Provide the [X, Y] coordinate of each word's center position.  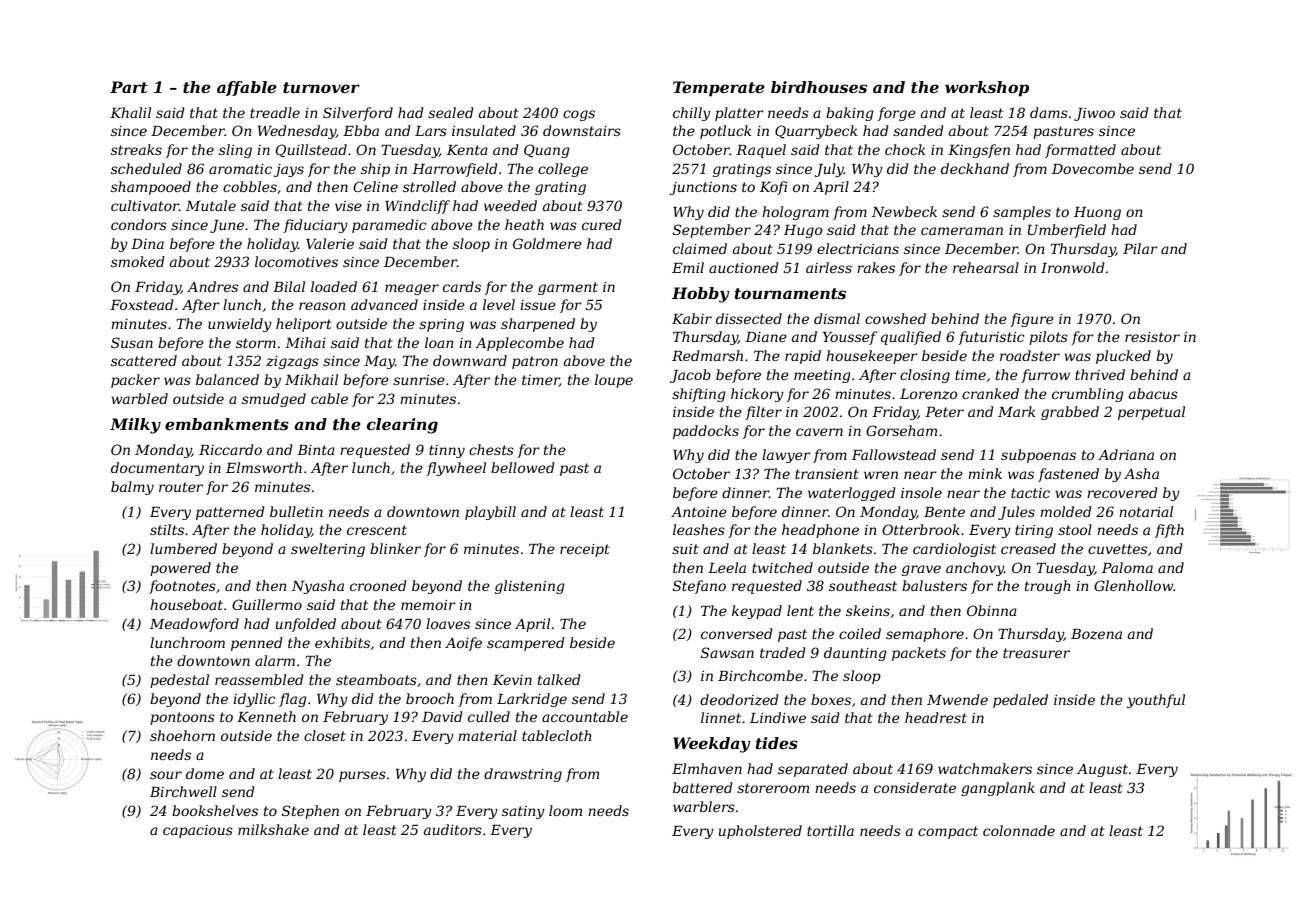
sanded [918, 130]
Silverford [358, 114]
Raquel [761, 151]
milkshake [273, 829]
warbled [139, 398]
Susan [132, 342]
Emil [688, 267]
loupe [614, 381]
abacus [1153, 393]
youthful [1156, 701]
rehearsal [986, 267]
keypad [757, 612]
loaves [448, 623]
